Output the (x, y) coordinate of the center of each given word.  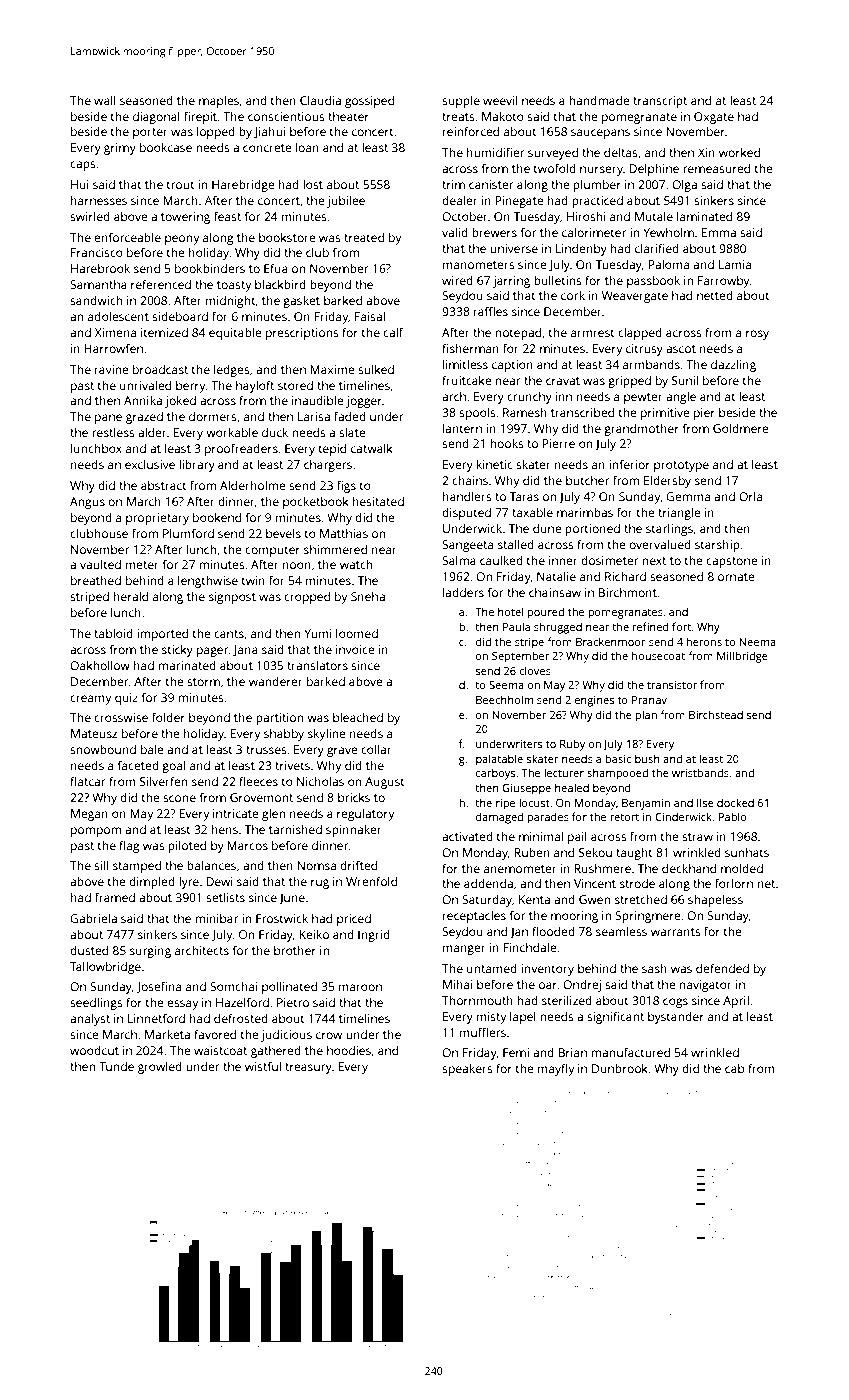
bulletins (558, 280)
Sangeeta (467, 546)
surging (150, 952)
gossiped (369, 102)
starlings (669, 530)
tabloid (113, 633)
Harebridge (243, 186)
